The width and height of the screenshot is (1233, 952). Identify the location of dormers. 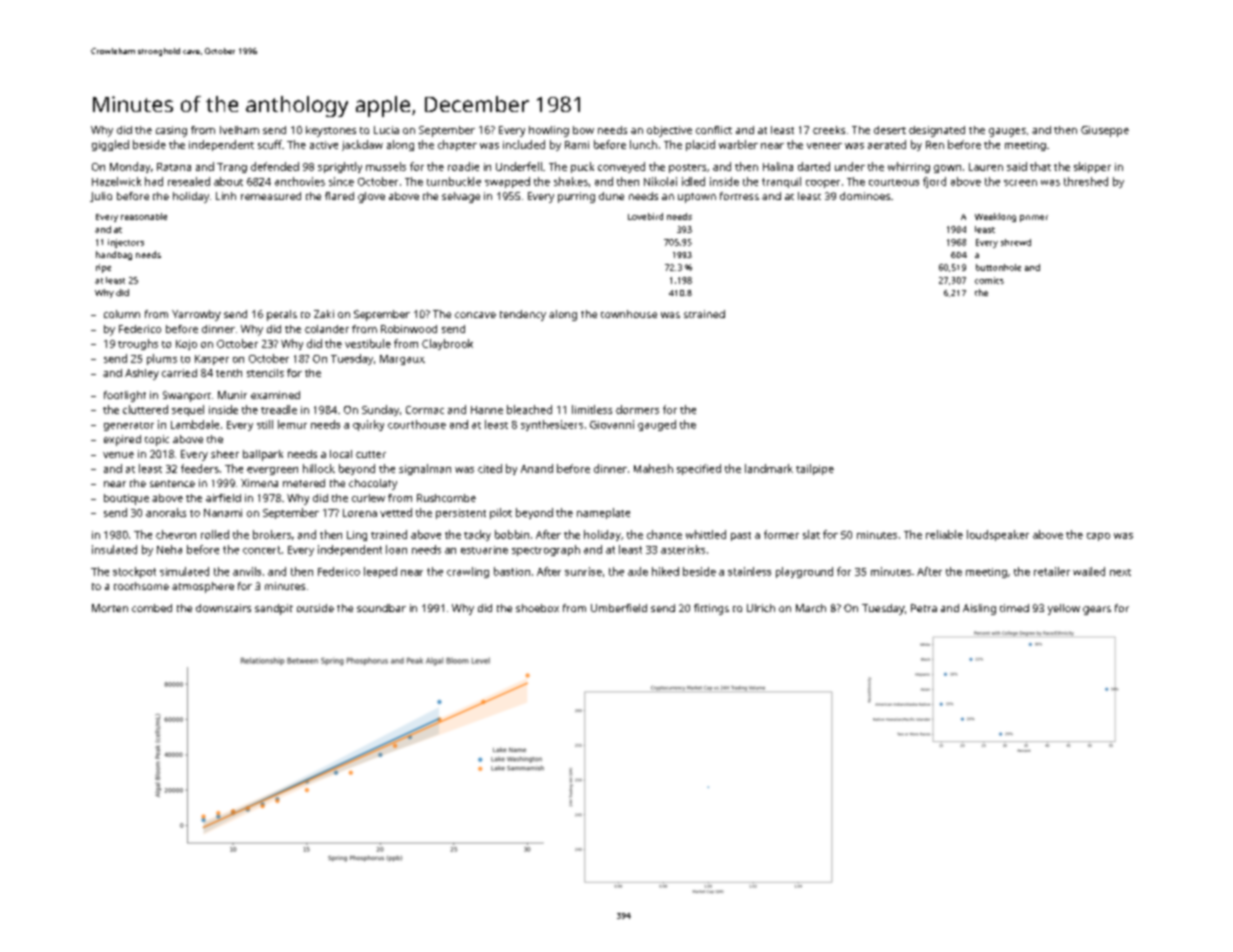
(637, 409).
